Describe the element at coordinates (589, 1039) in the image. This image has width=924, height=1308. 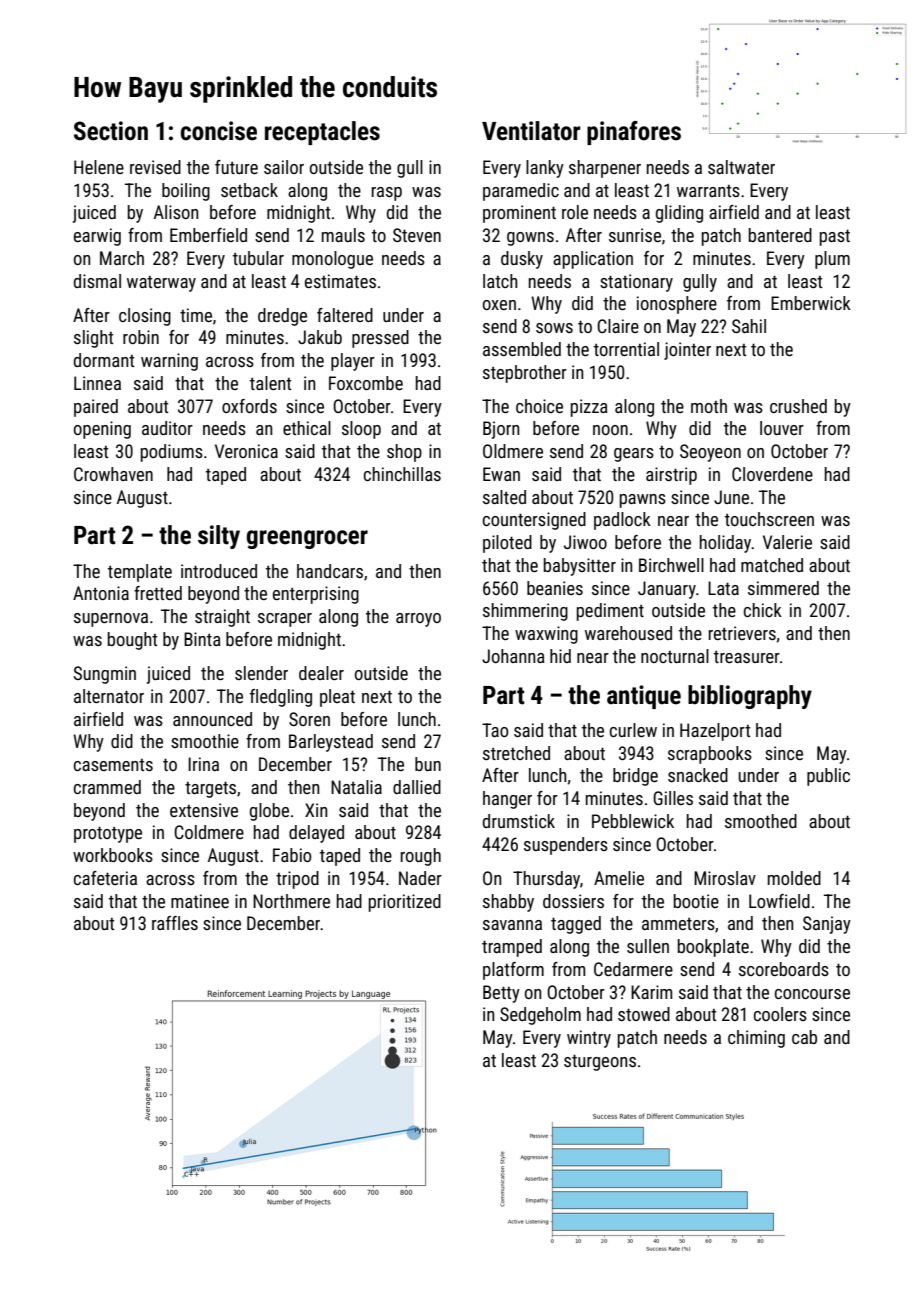
I see `wintry` at that location.
